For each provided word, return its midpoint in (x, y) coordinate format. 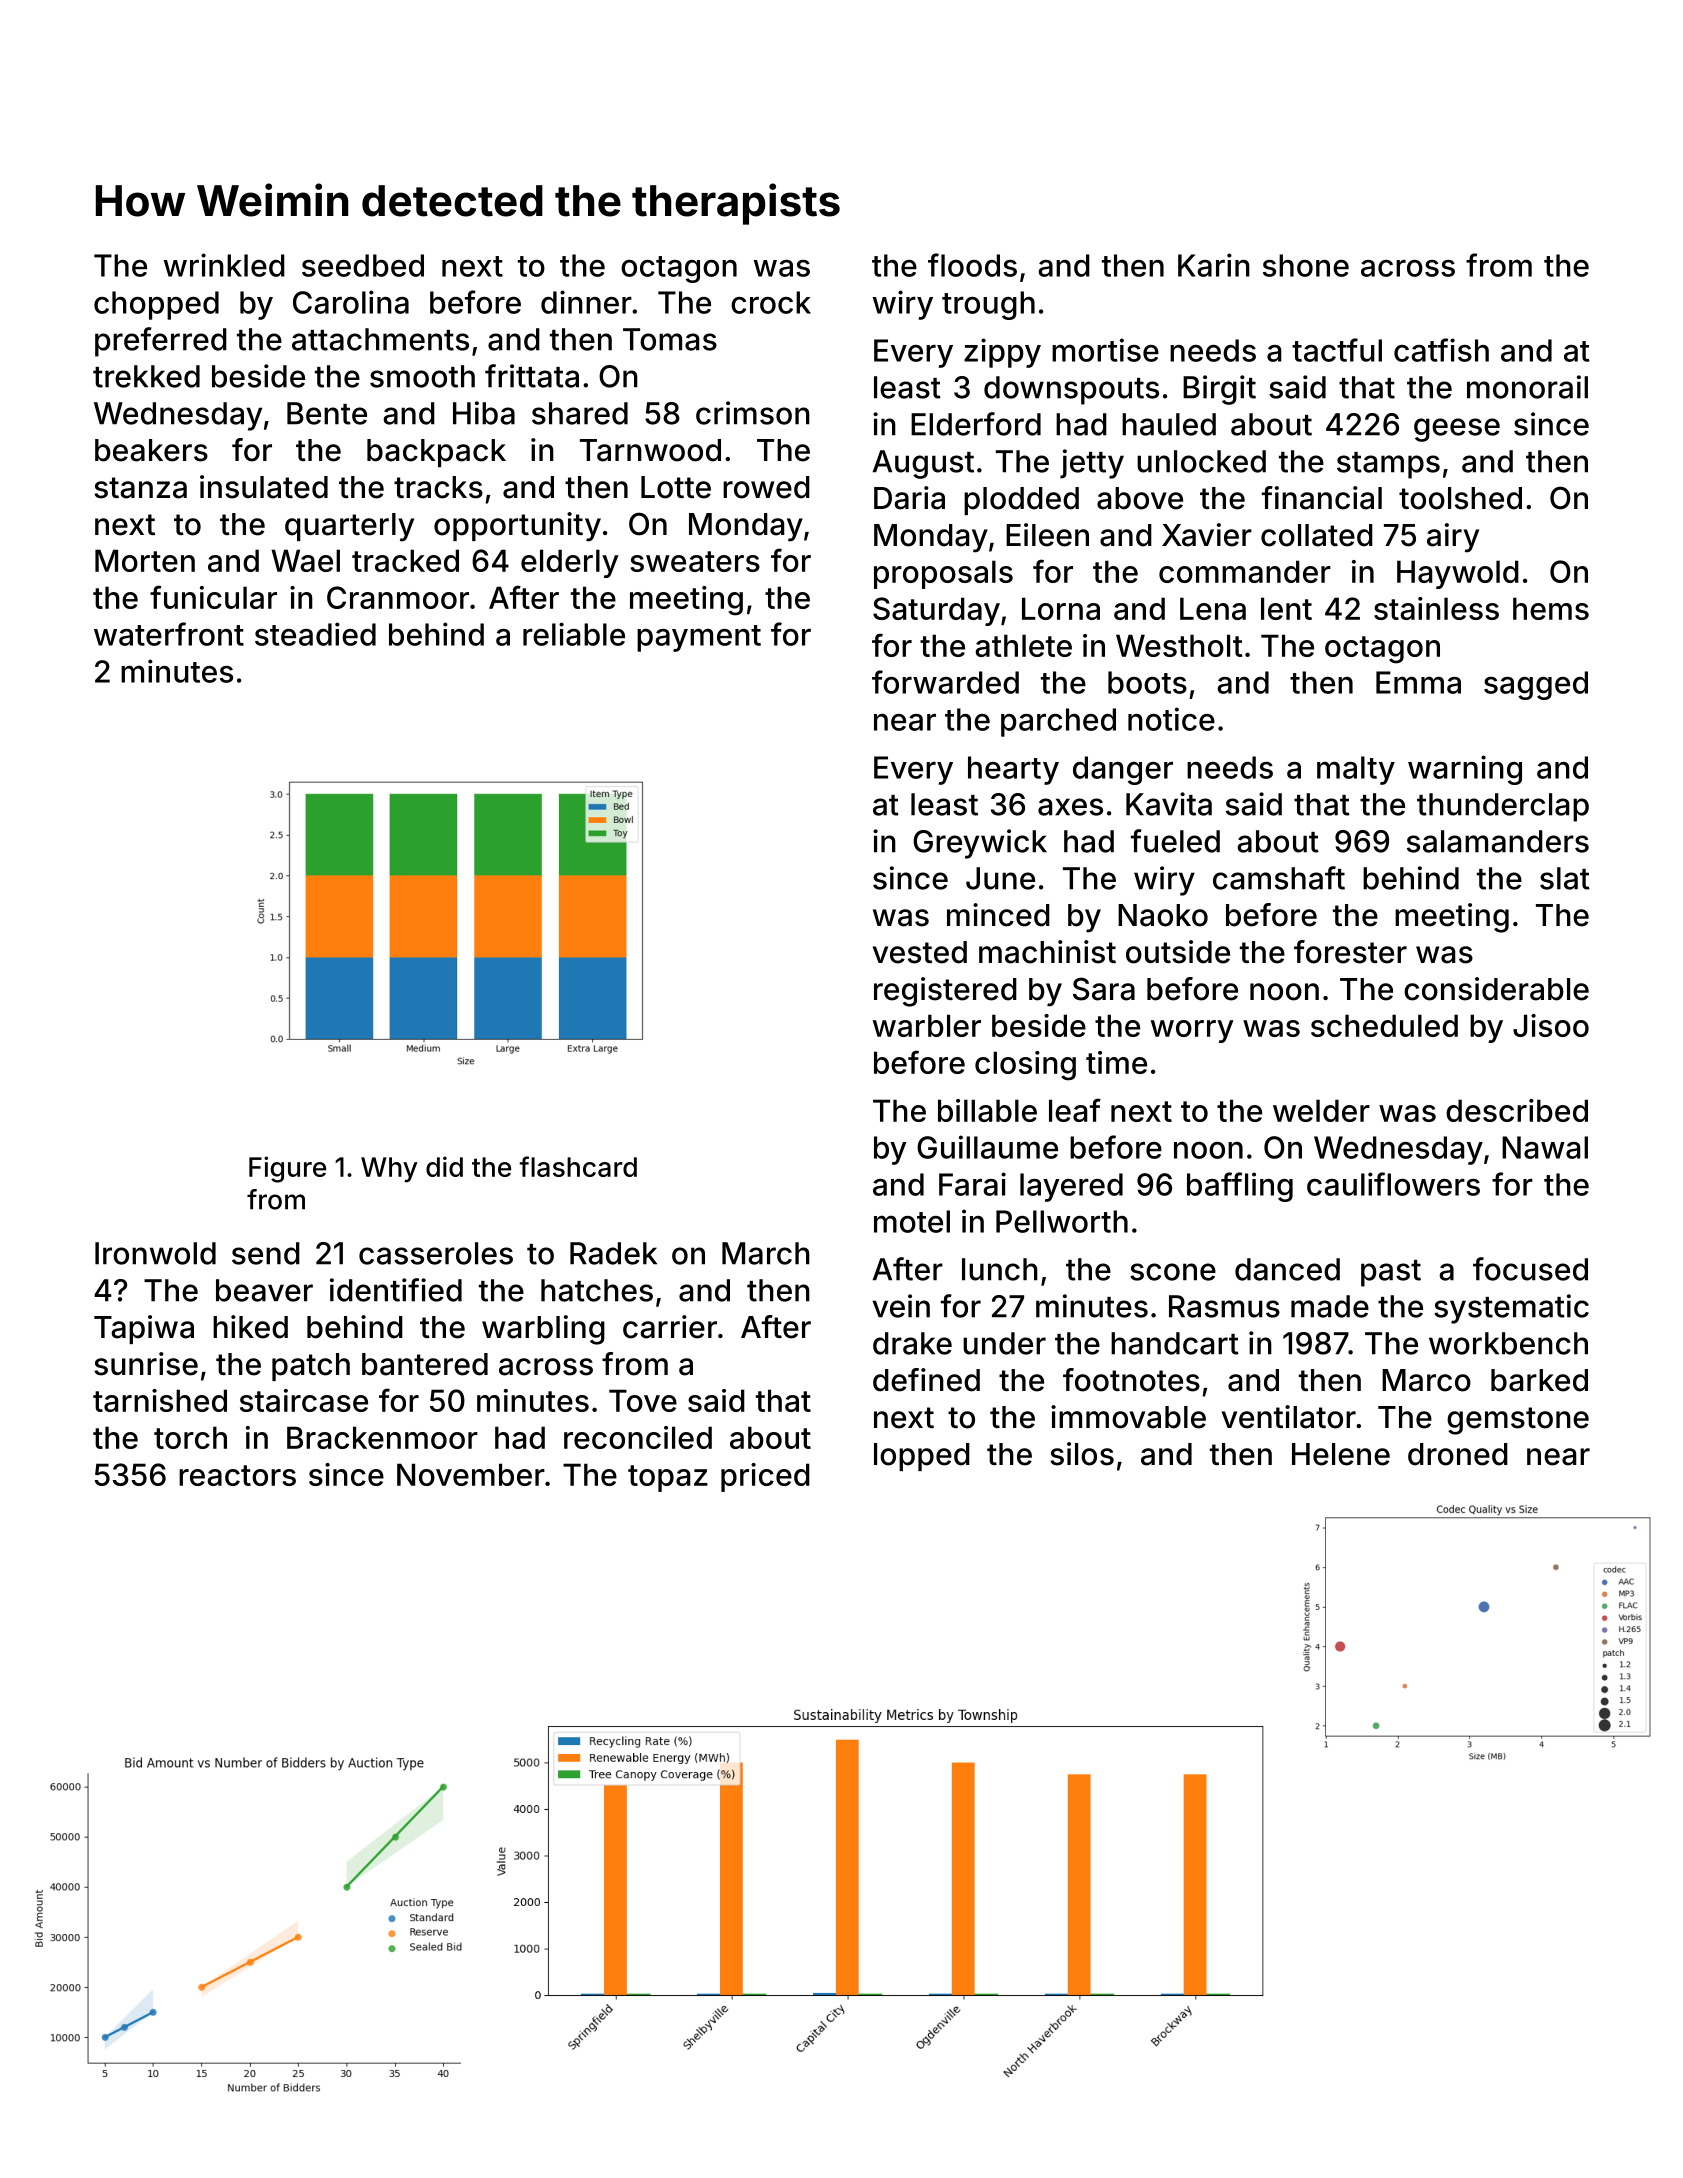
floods (972, 265)
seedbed (363, 265)
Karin (1214, 265)
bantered (425, 1364)
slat (1565, 878)
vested (919, 952)
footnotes (1131, 1380)
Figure (287, 1169)
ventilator (1288, 1417)
